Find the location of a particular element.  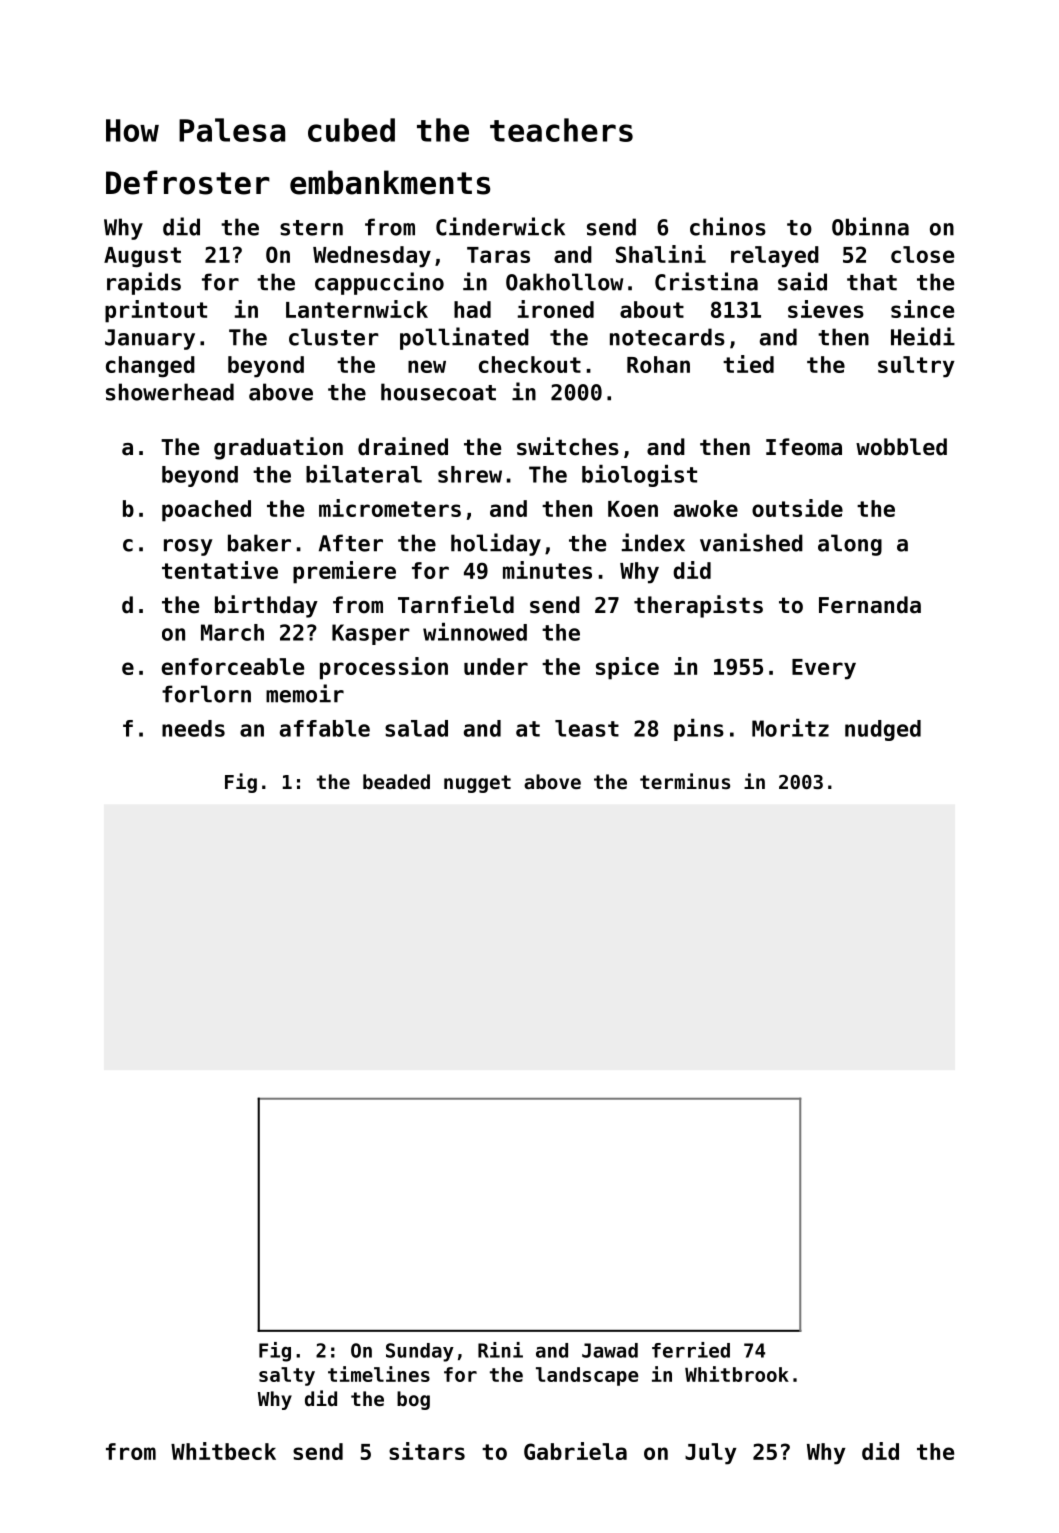

beaded is located at coordinates (396, 781).
